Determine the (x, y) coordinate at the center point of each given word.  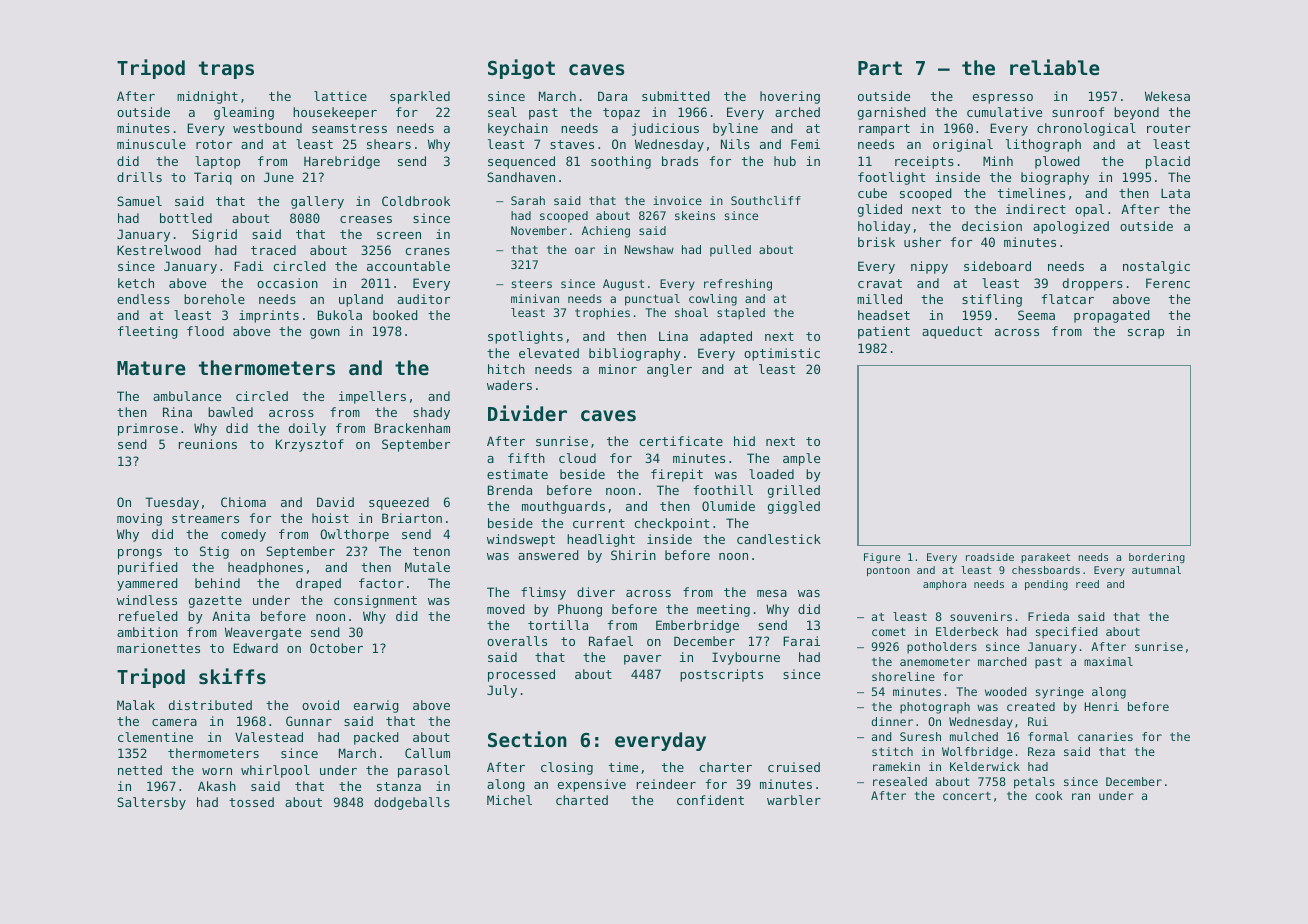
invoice (677, 200)
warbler (794, 800)
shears (389, 144)
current (599, 523)
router (1169, 128)
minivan (535, 298)
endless (143, 299)
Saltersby (151, 803)
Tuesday (172, 503)
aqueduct (952, 332)
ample (801, 459)
